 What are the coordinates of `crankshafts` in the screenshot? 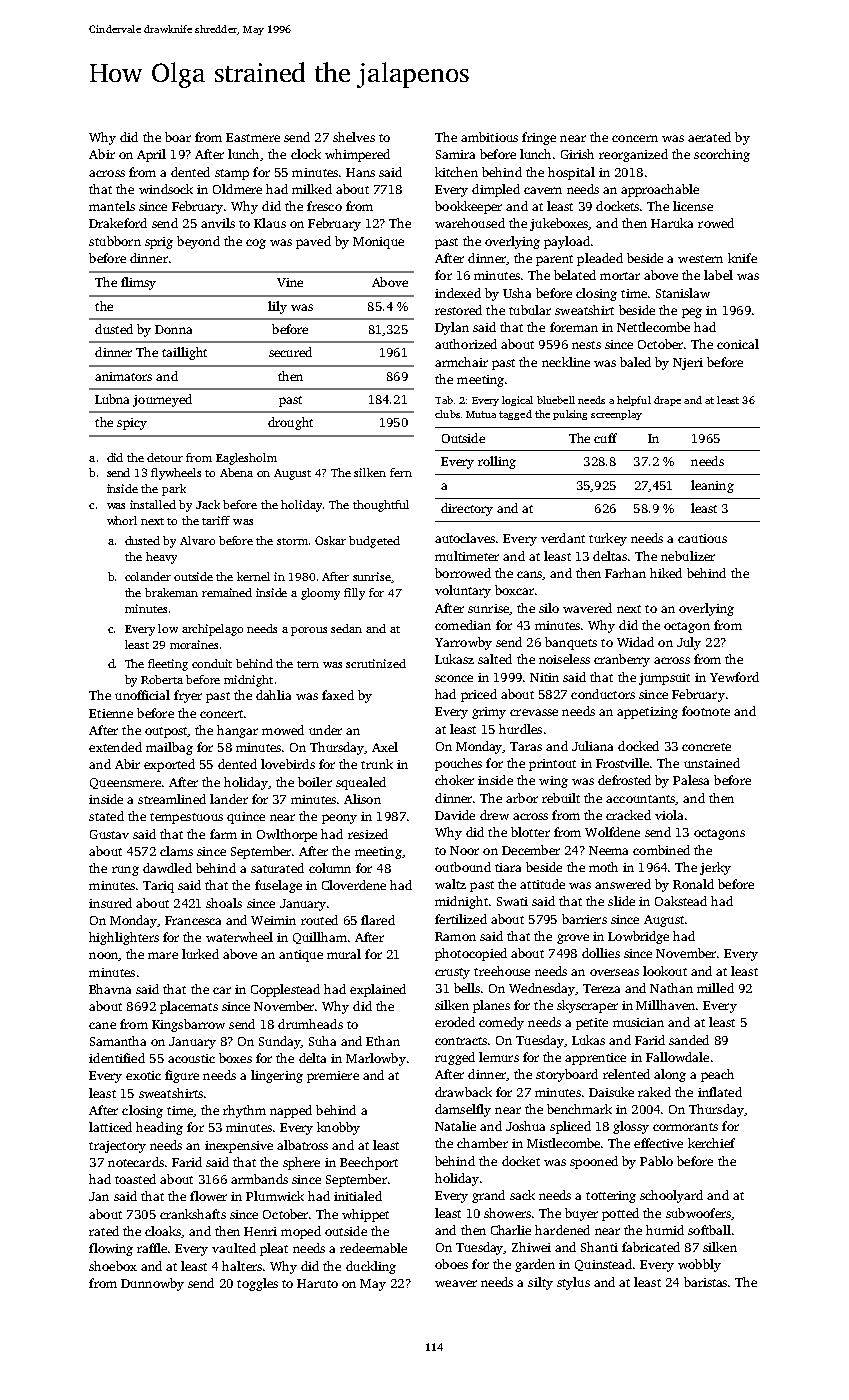 It's located at (193, 1214).
